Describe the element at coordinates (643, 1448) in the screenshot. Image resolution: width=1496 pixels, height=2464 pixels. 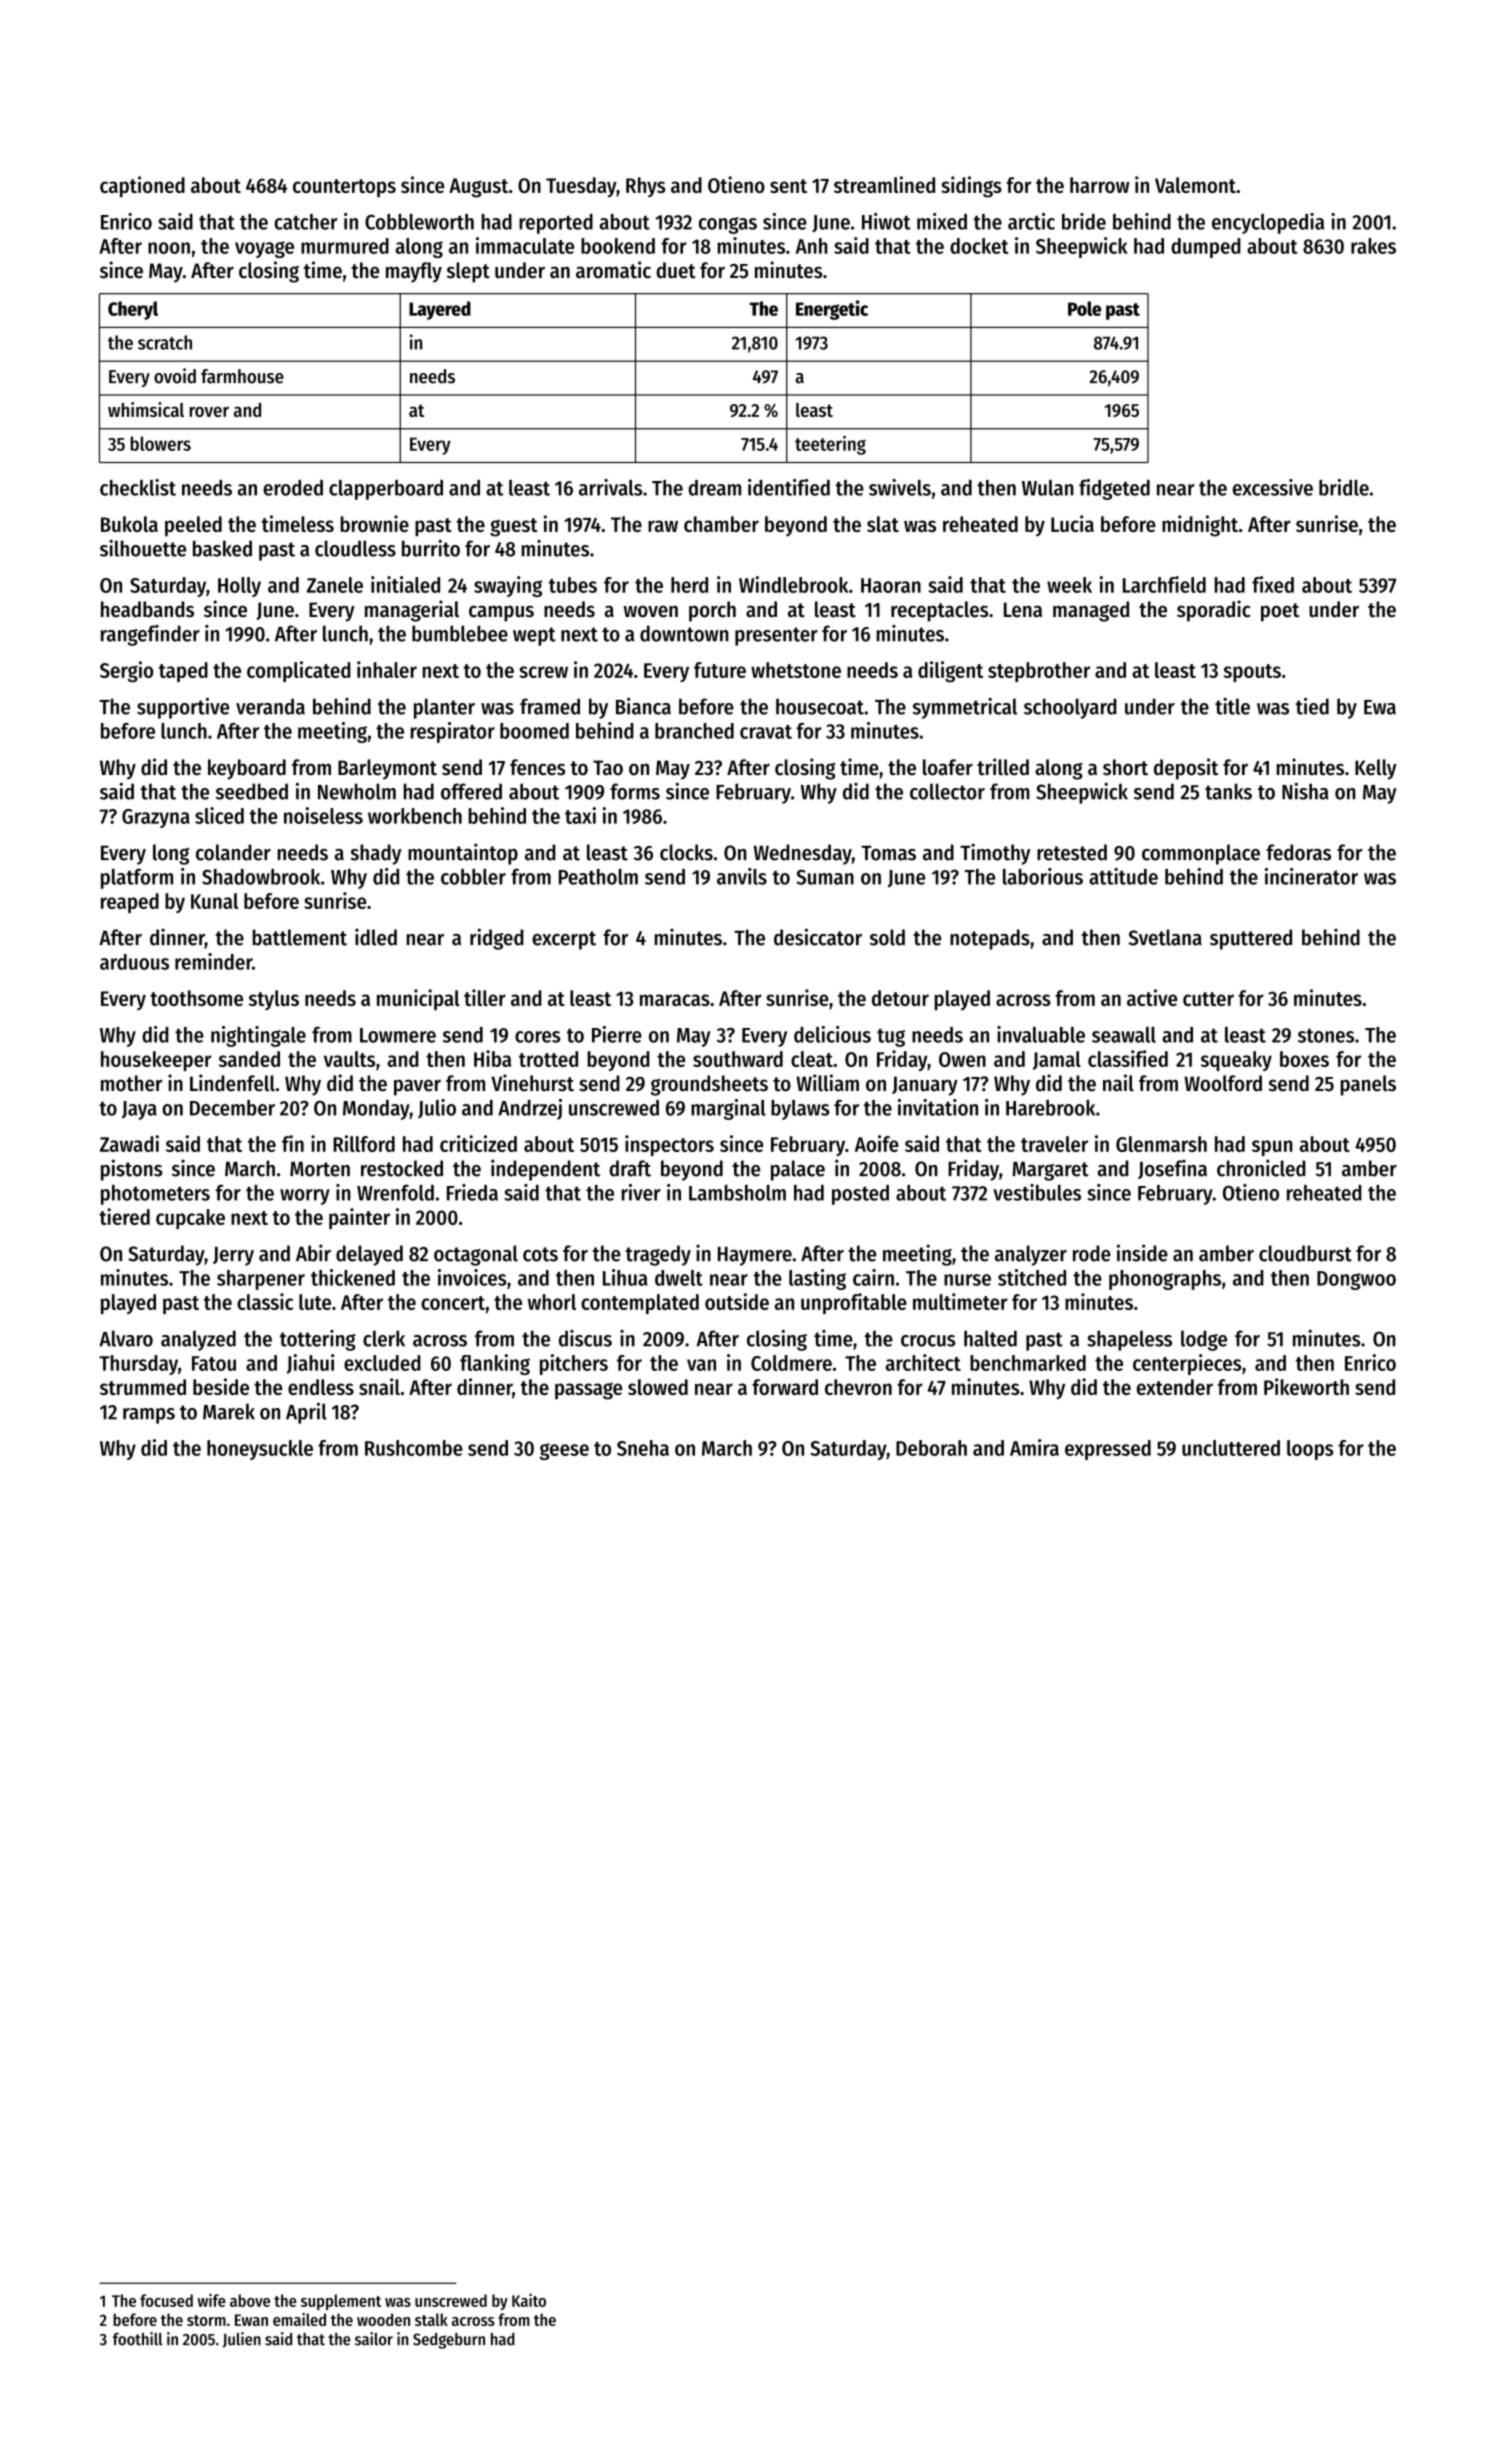
I see `Sneha` at that location.
